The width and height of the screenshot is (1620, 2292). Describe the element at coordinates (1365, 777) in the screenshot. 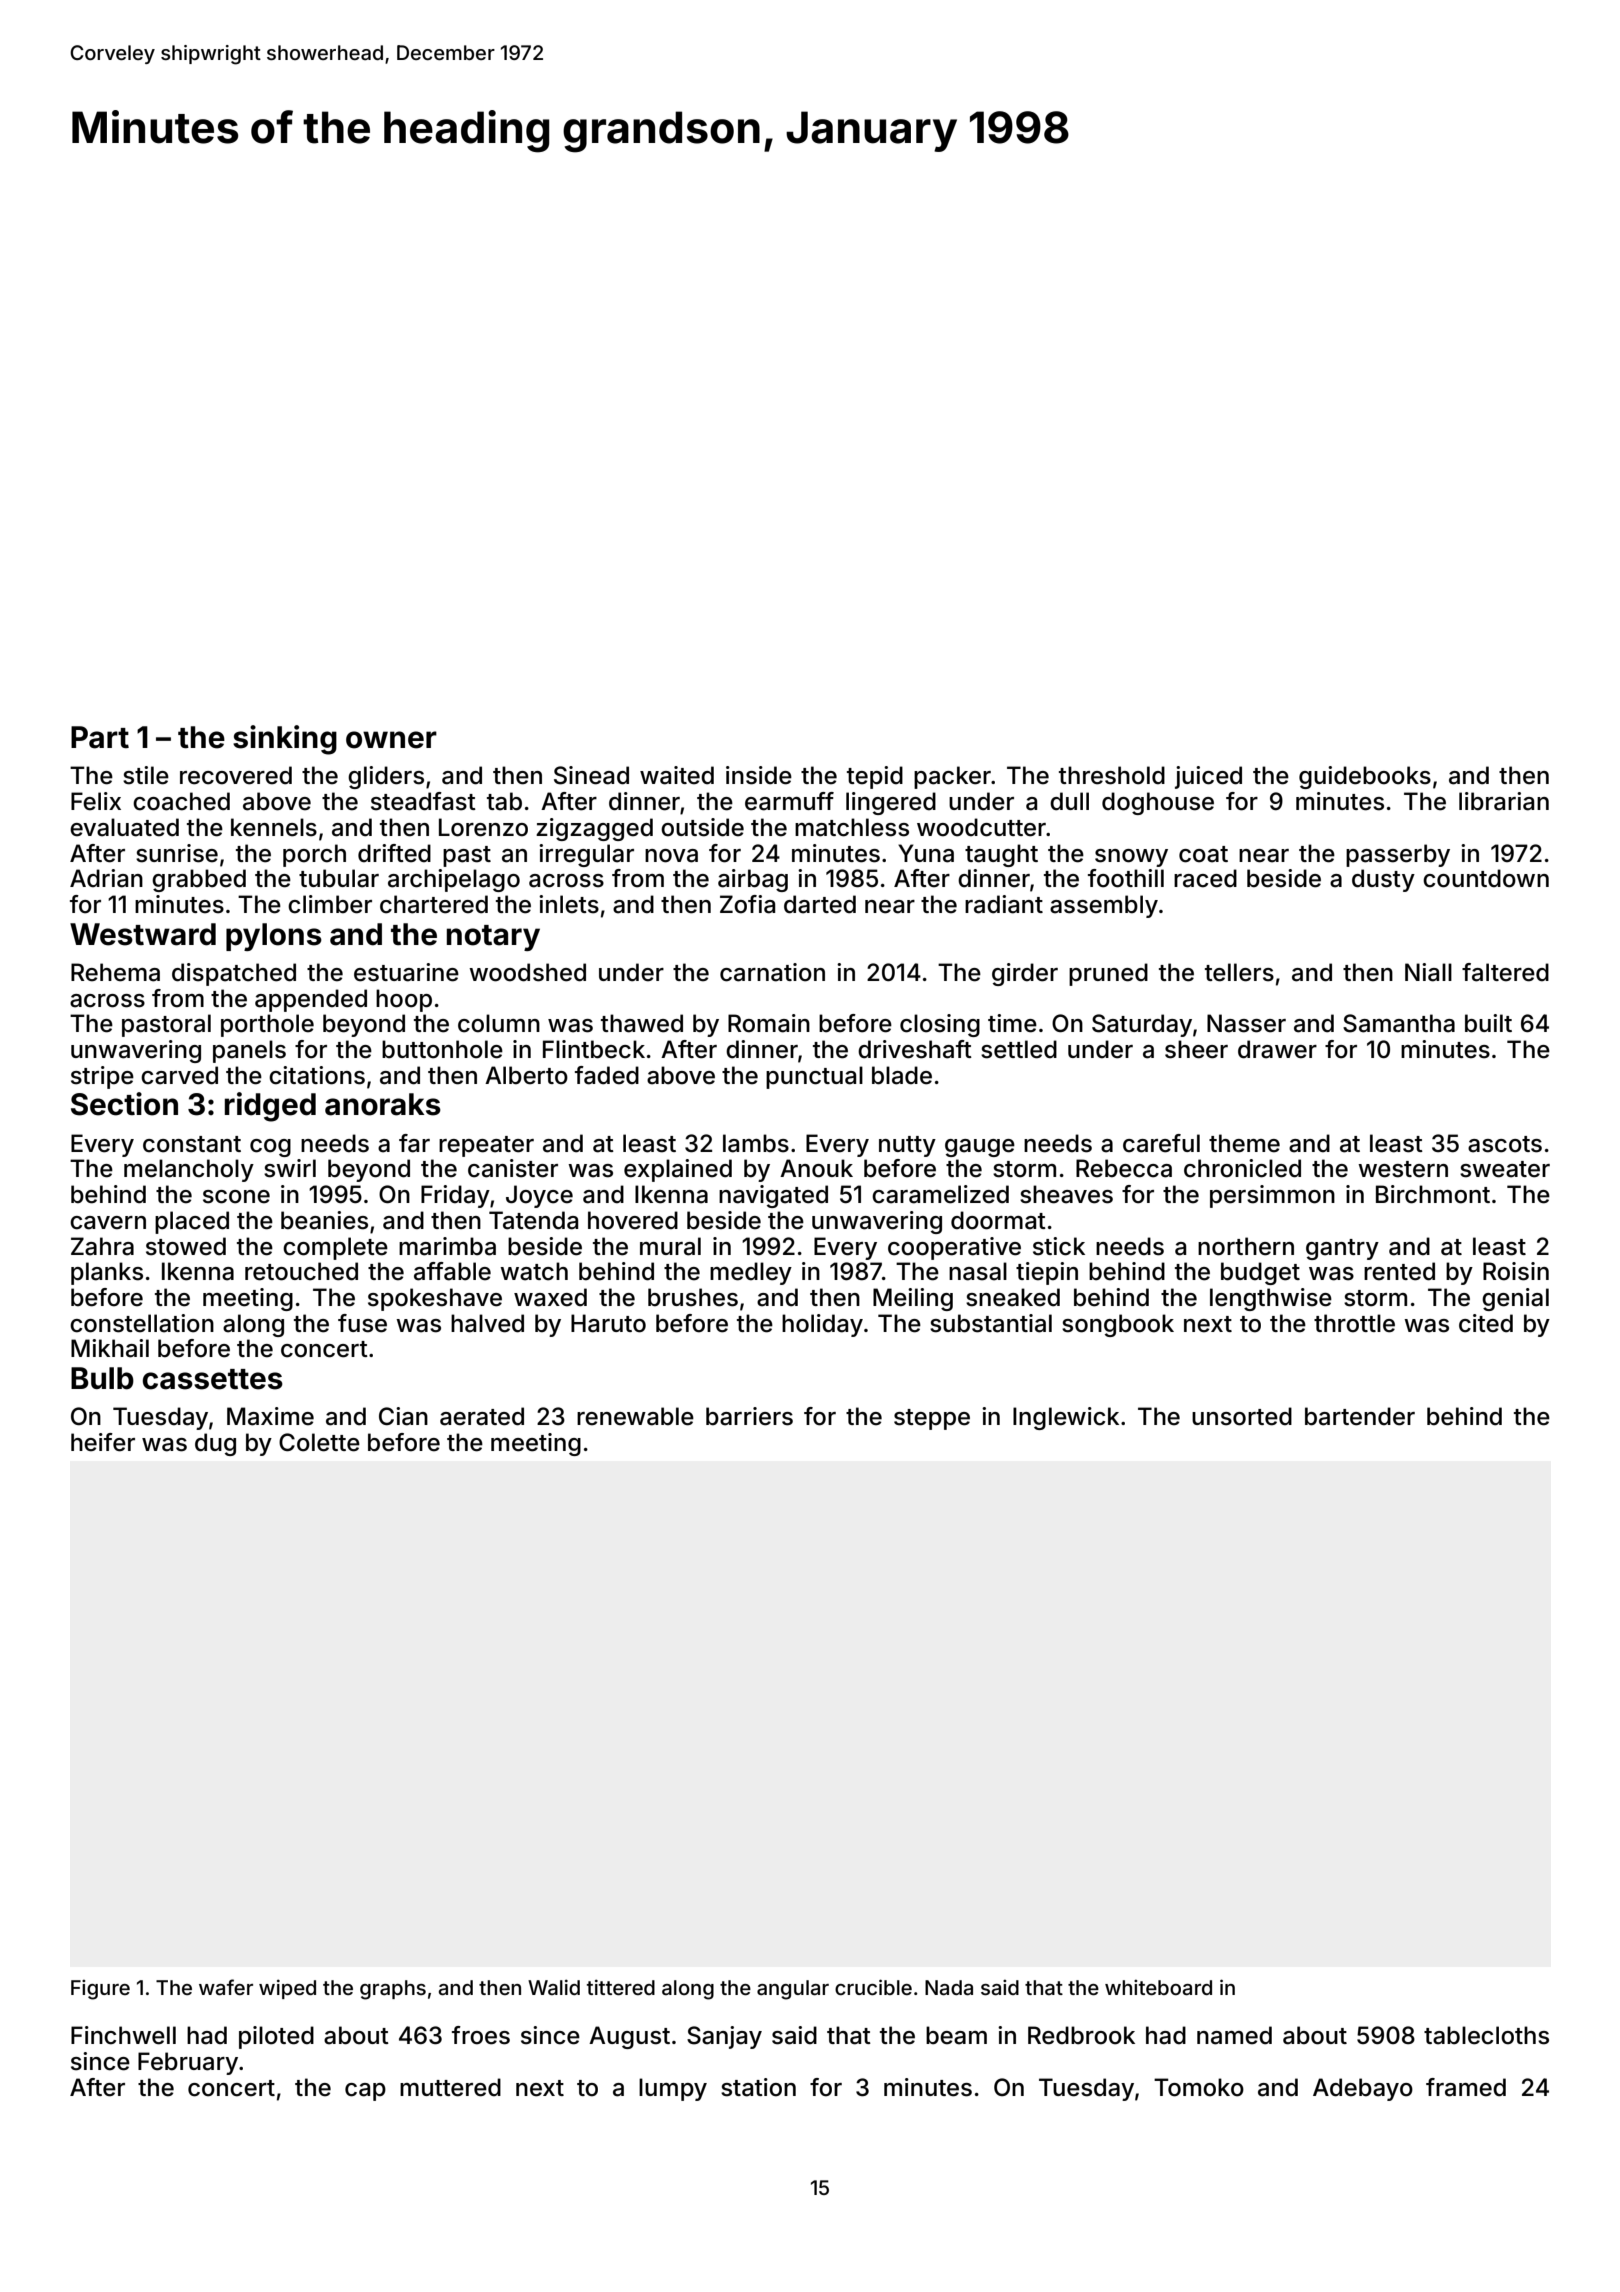

I see `guidebooks` at that location.
